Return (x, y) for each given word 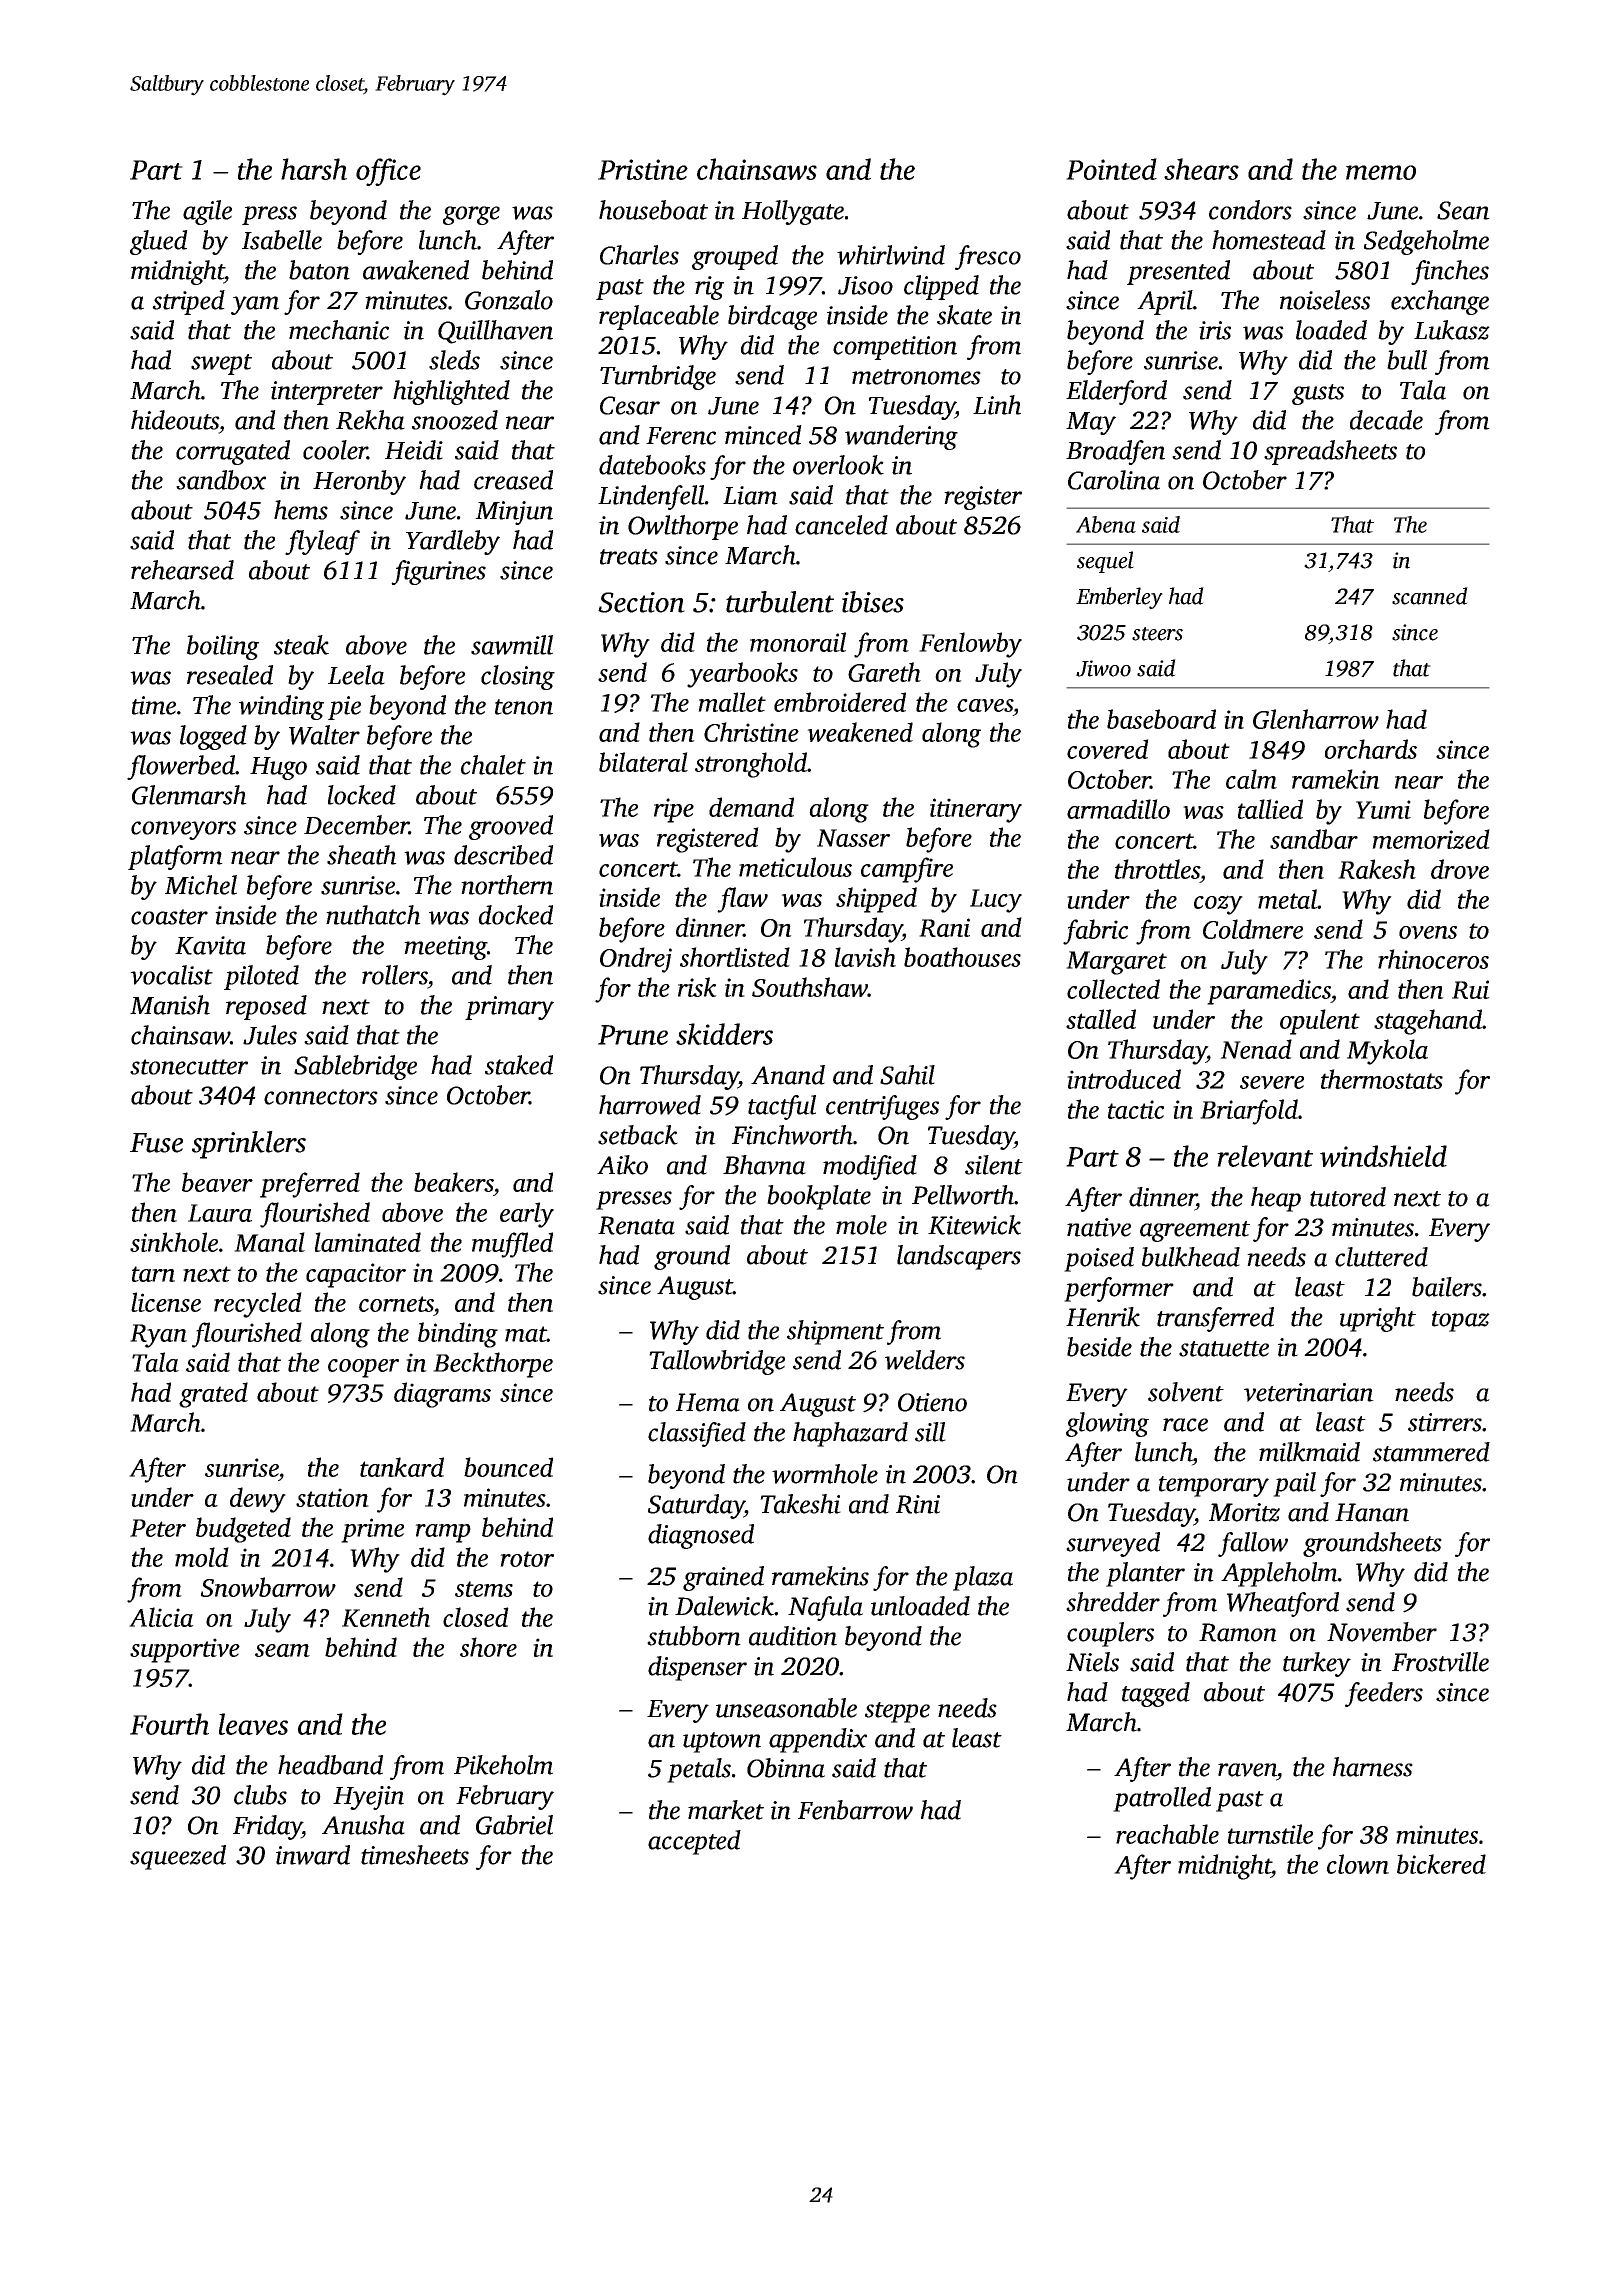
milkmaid (1309, 1452)
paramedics (1269, 992)
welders (925, 1360)
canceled (841, 525)
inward (313, 1855)
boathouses (962, 957)
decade (1386, 420)
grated (213, 1395)
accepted (694, 1842)
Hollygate (793, 212)
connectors (321, 1097)
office (388, 172)
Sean (1463, 210)
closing (518, 677)
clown (1358, 1864)
